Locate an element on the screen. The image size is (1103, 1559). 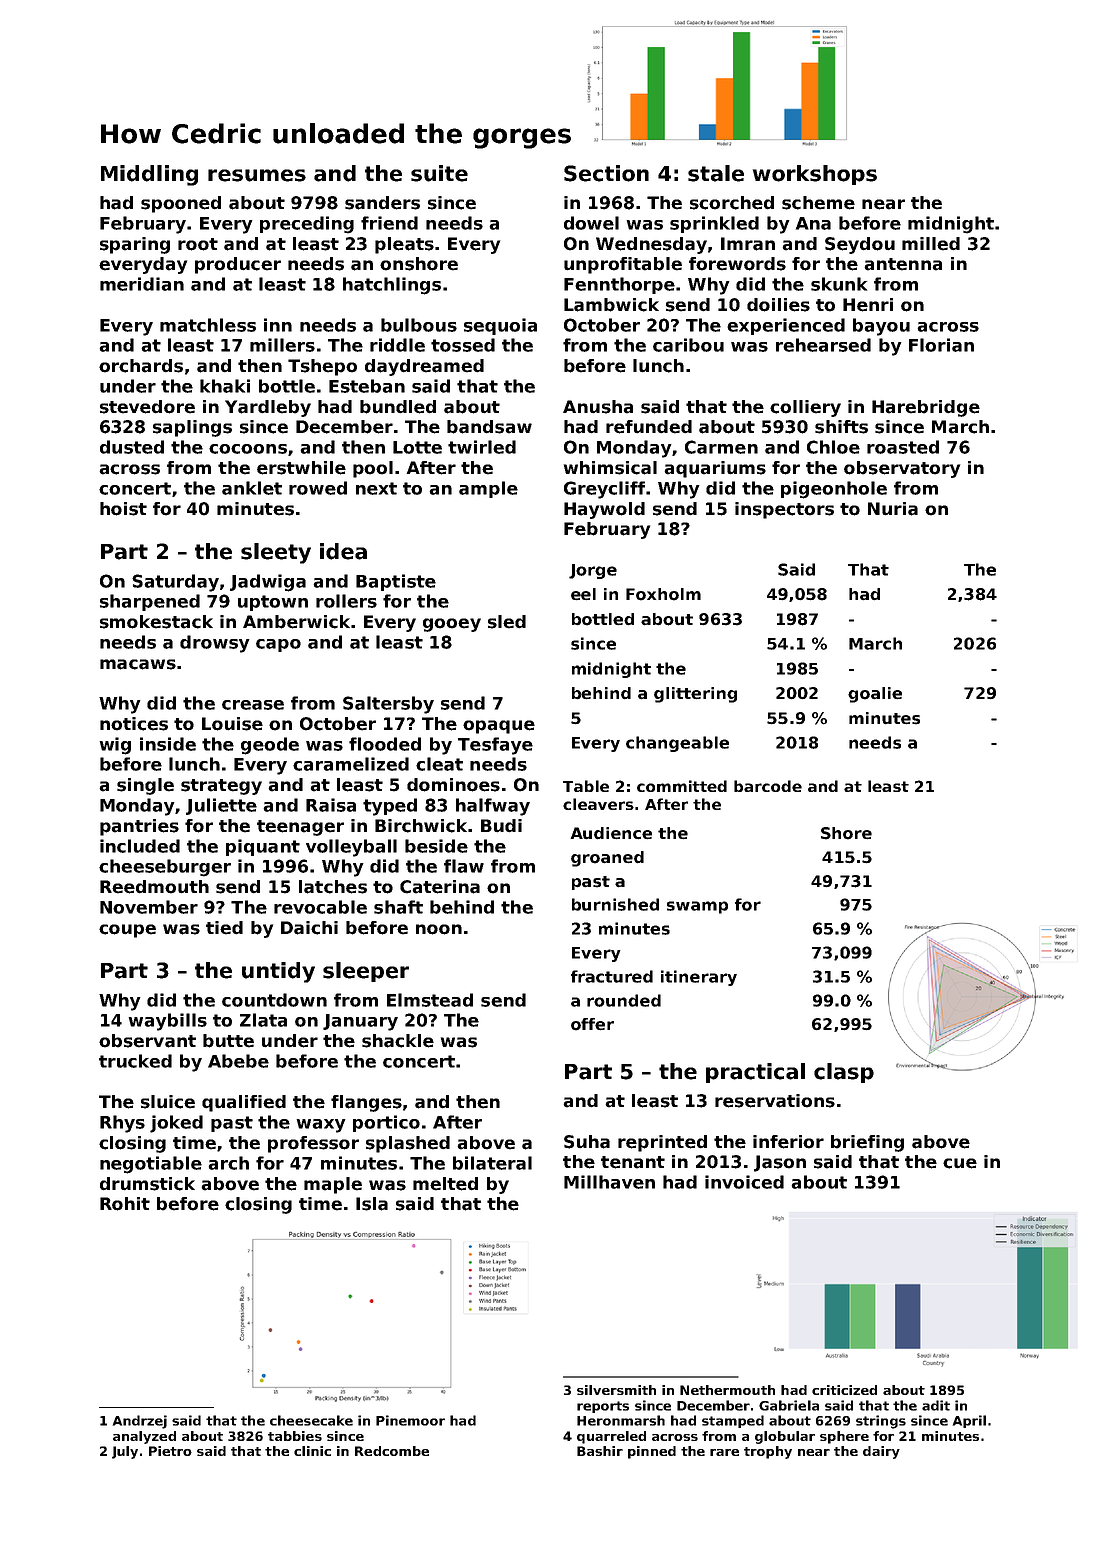
sluice is located at coordinates (168, 1102).
